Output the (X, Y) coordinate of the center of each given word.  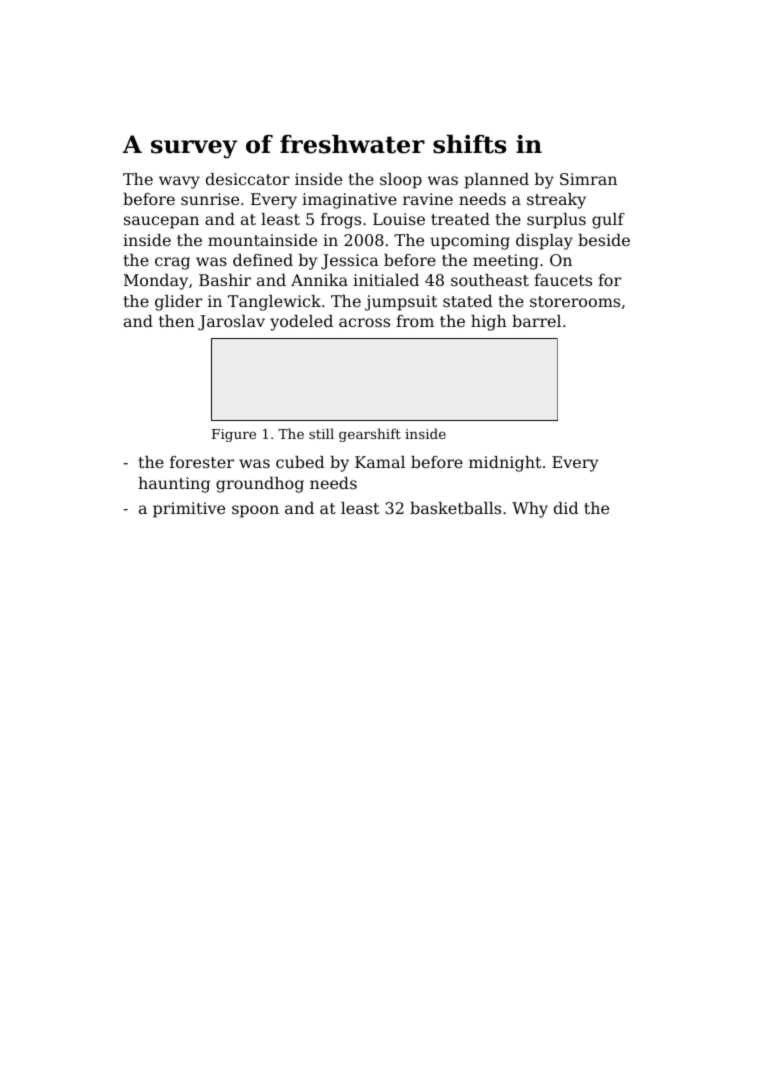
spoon (255, 511)
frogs (341, 221)
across (364, 322)
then (177, 321)
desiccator (248, 179)
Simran (588, 179)
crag (172, 263)
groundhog (260, 485)
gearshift (370, 435)
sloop (401, 181)
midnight (505, 464)
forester (202, 462)
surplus (556, 221)
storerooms (575, 301)
